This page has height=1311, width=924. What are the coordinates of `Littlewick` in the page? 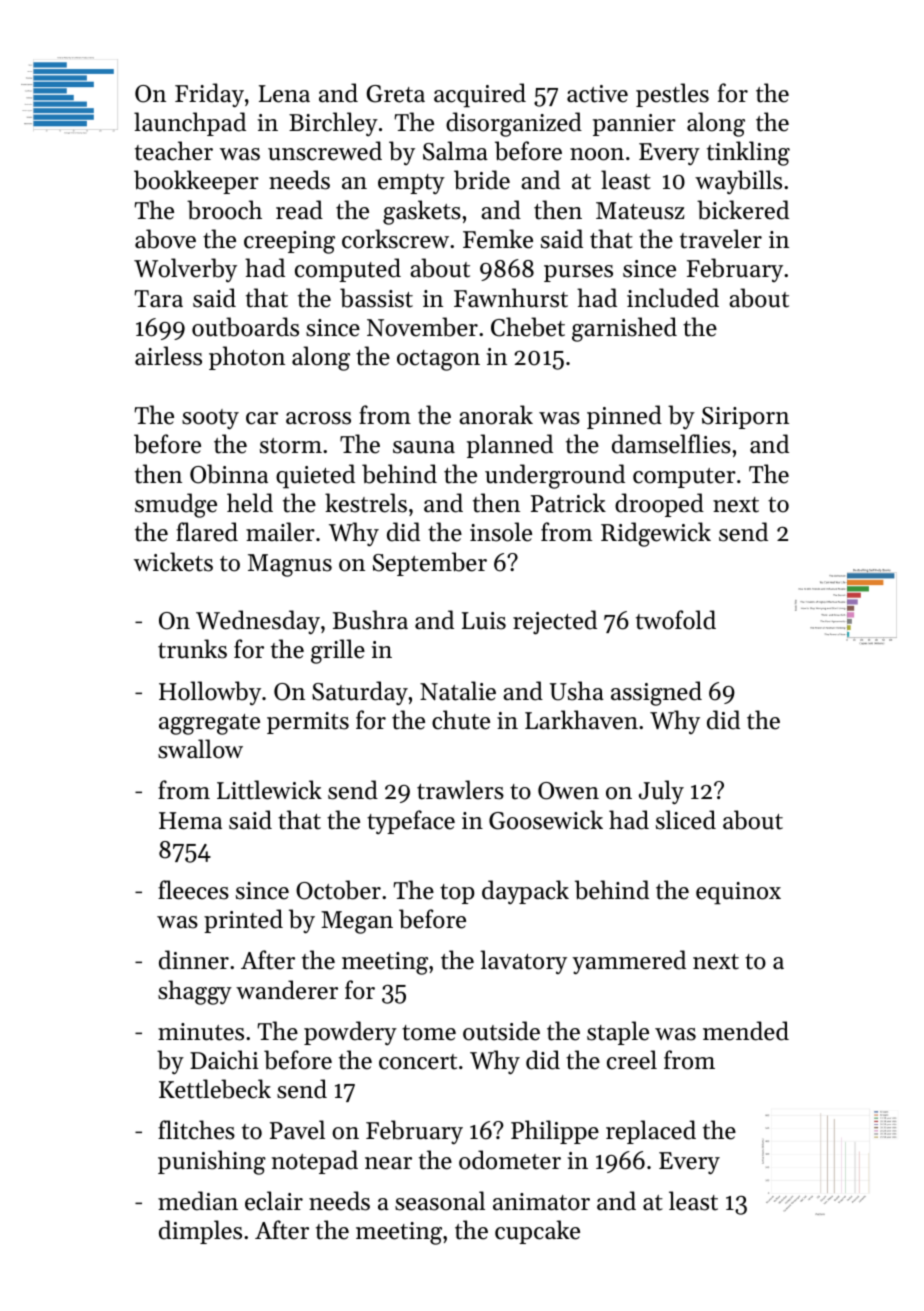 It's located at (269, 790).
